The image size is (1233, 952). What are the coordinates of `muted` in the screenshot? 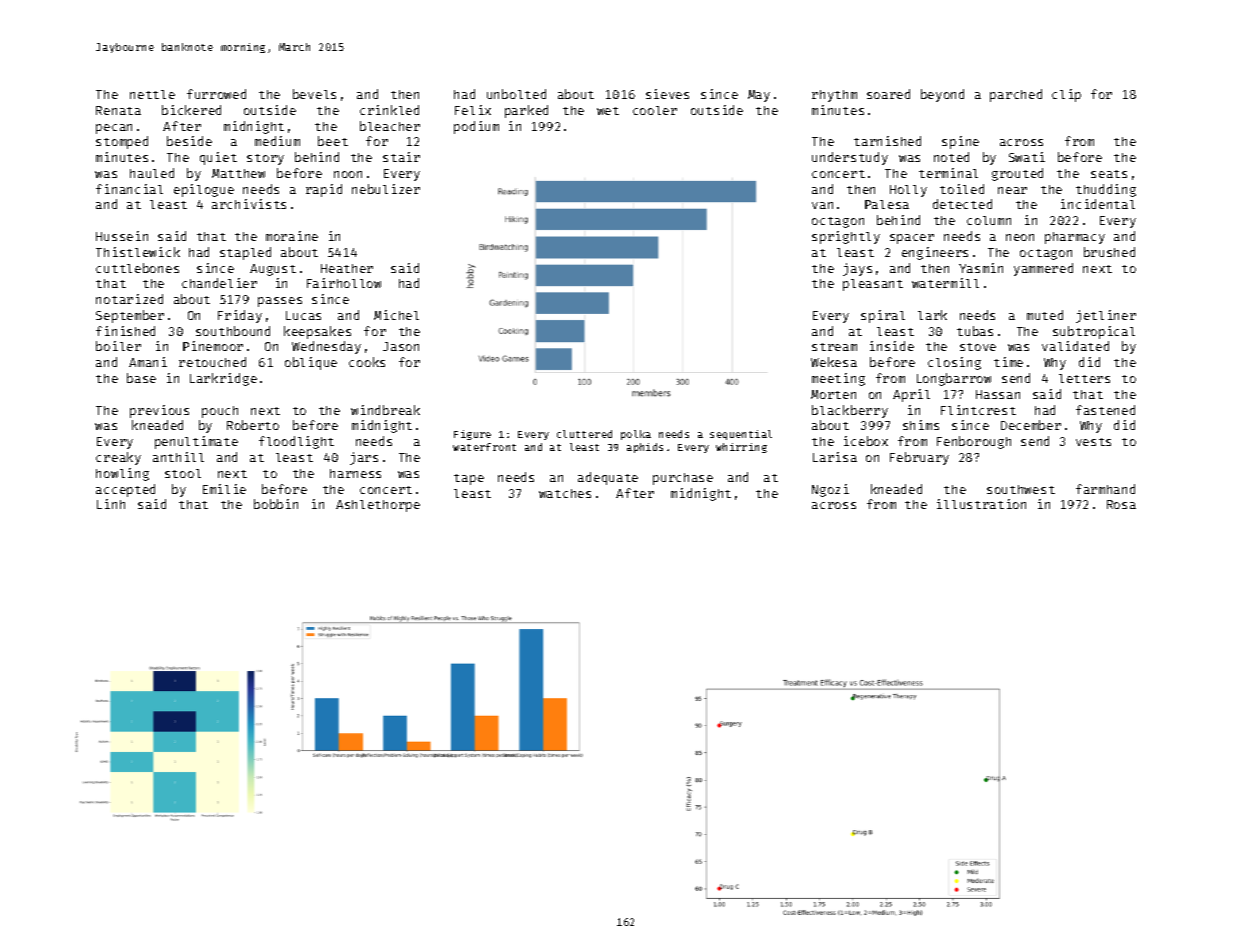 It's located at (1045, 315).
